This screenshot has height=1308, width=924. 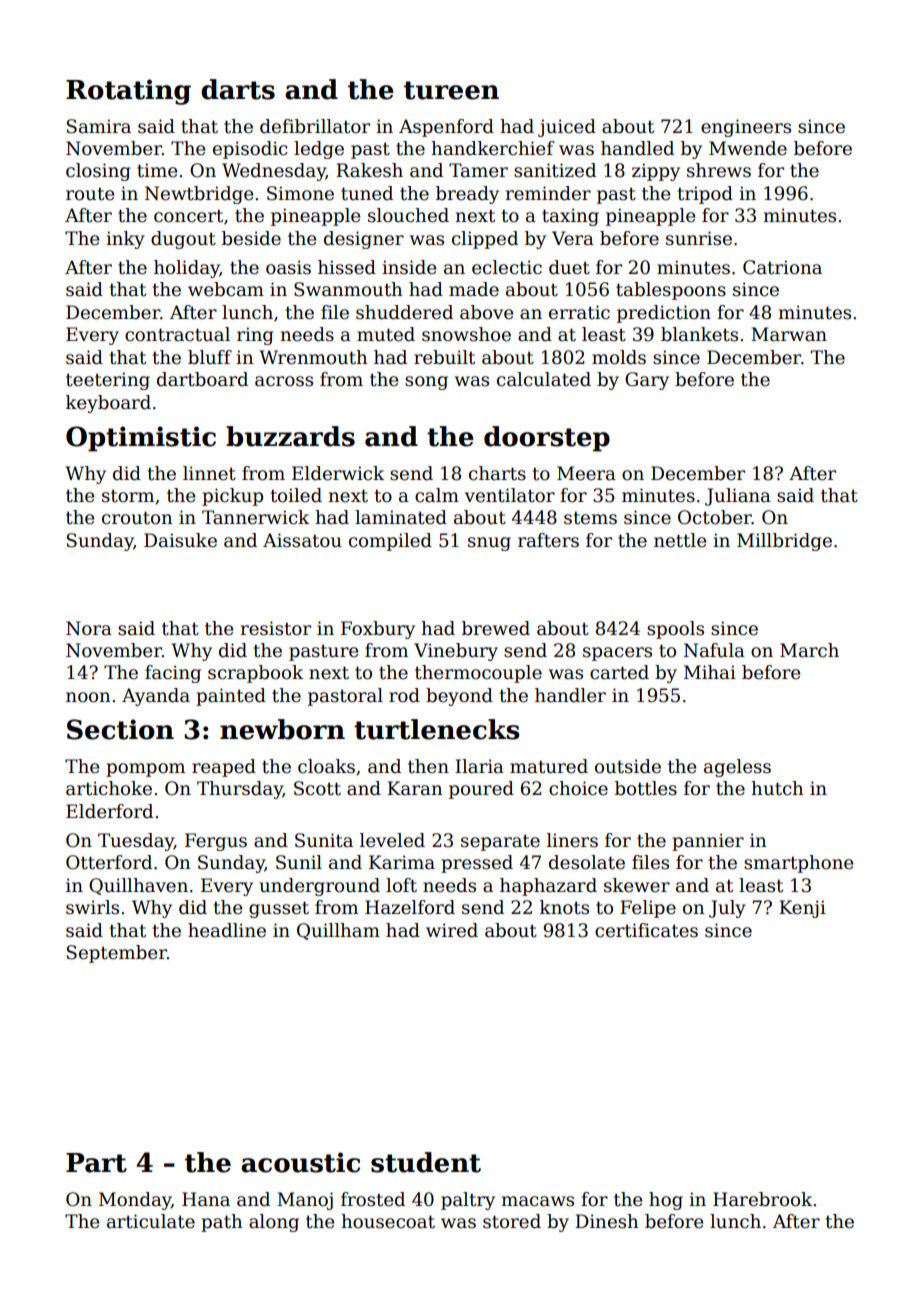 I want to click on erratic, so click(x=579, y=312).
